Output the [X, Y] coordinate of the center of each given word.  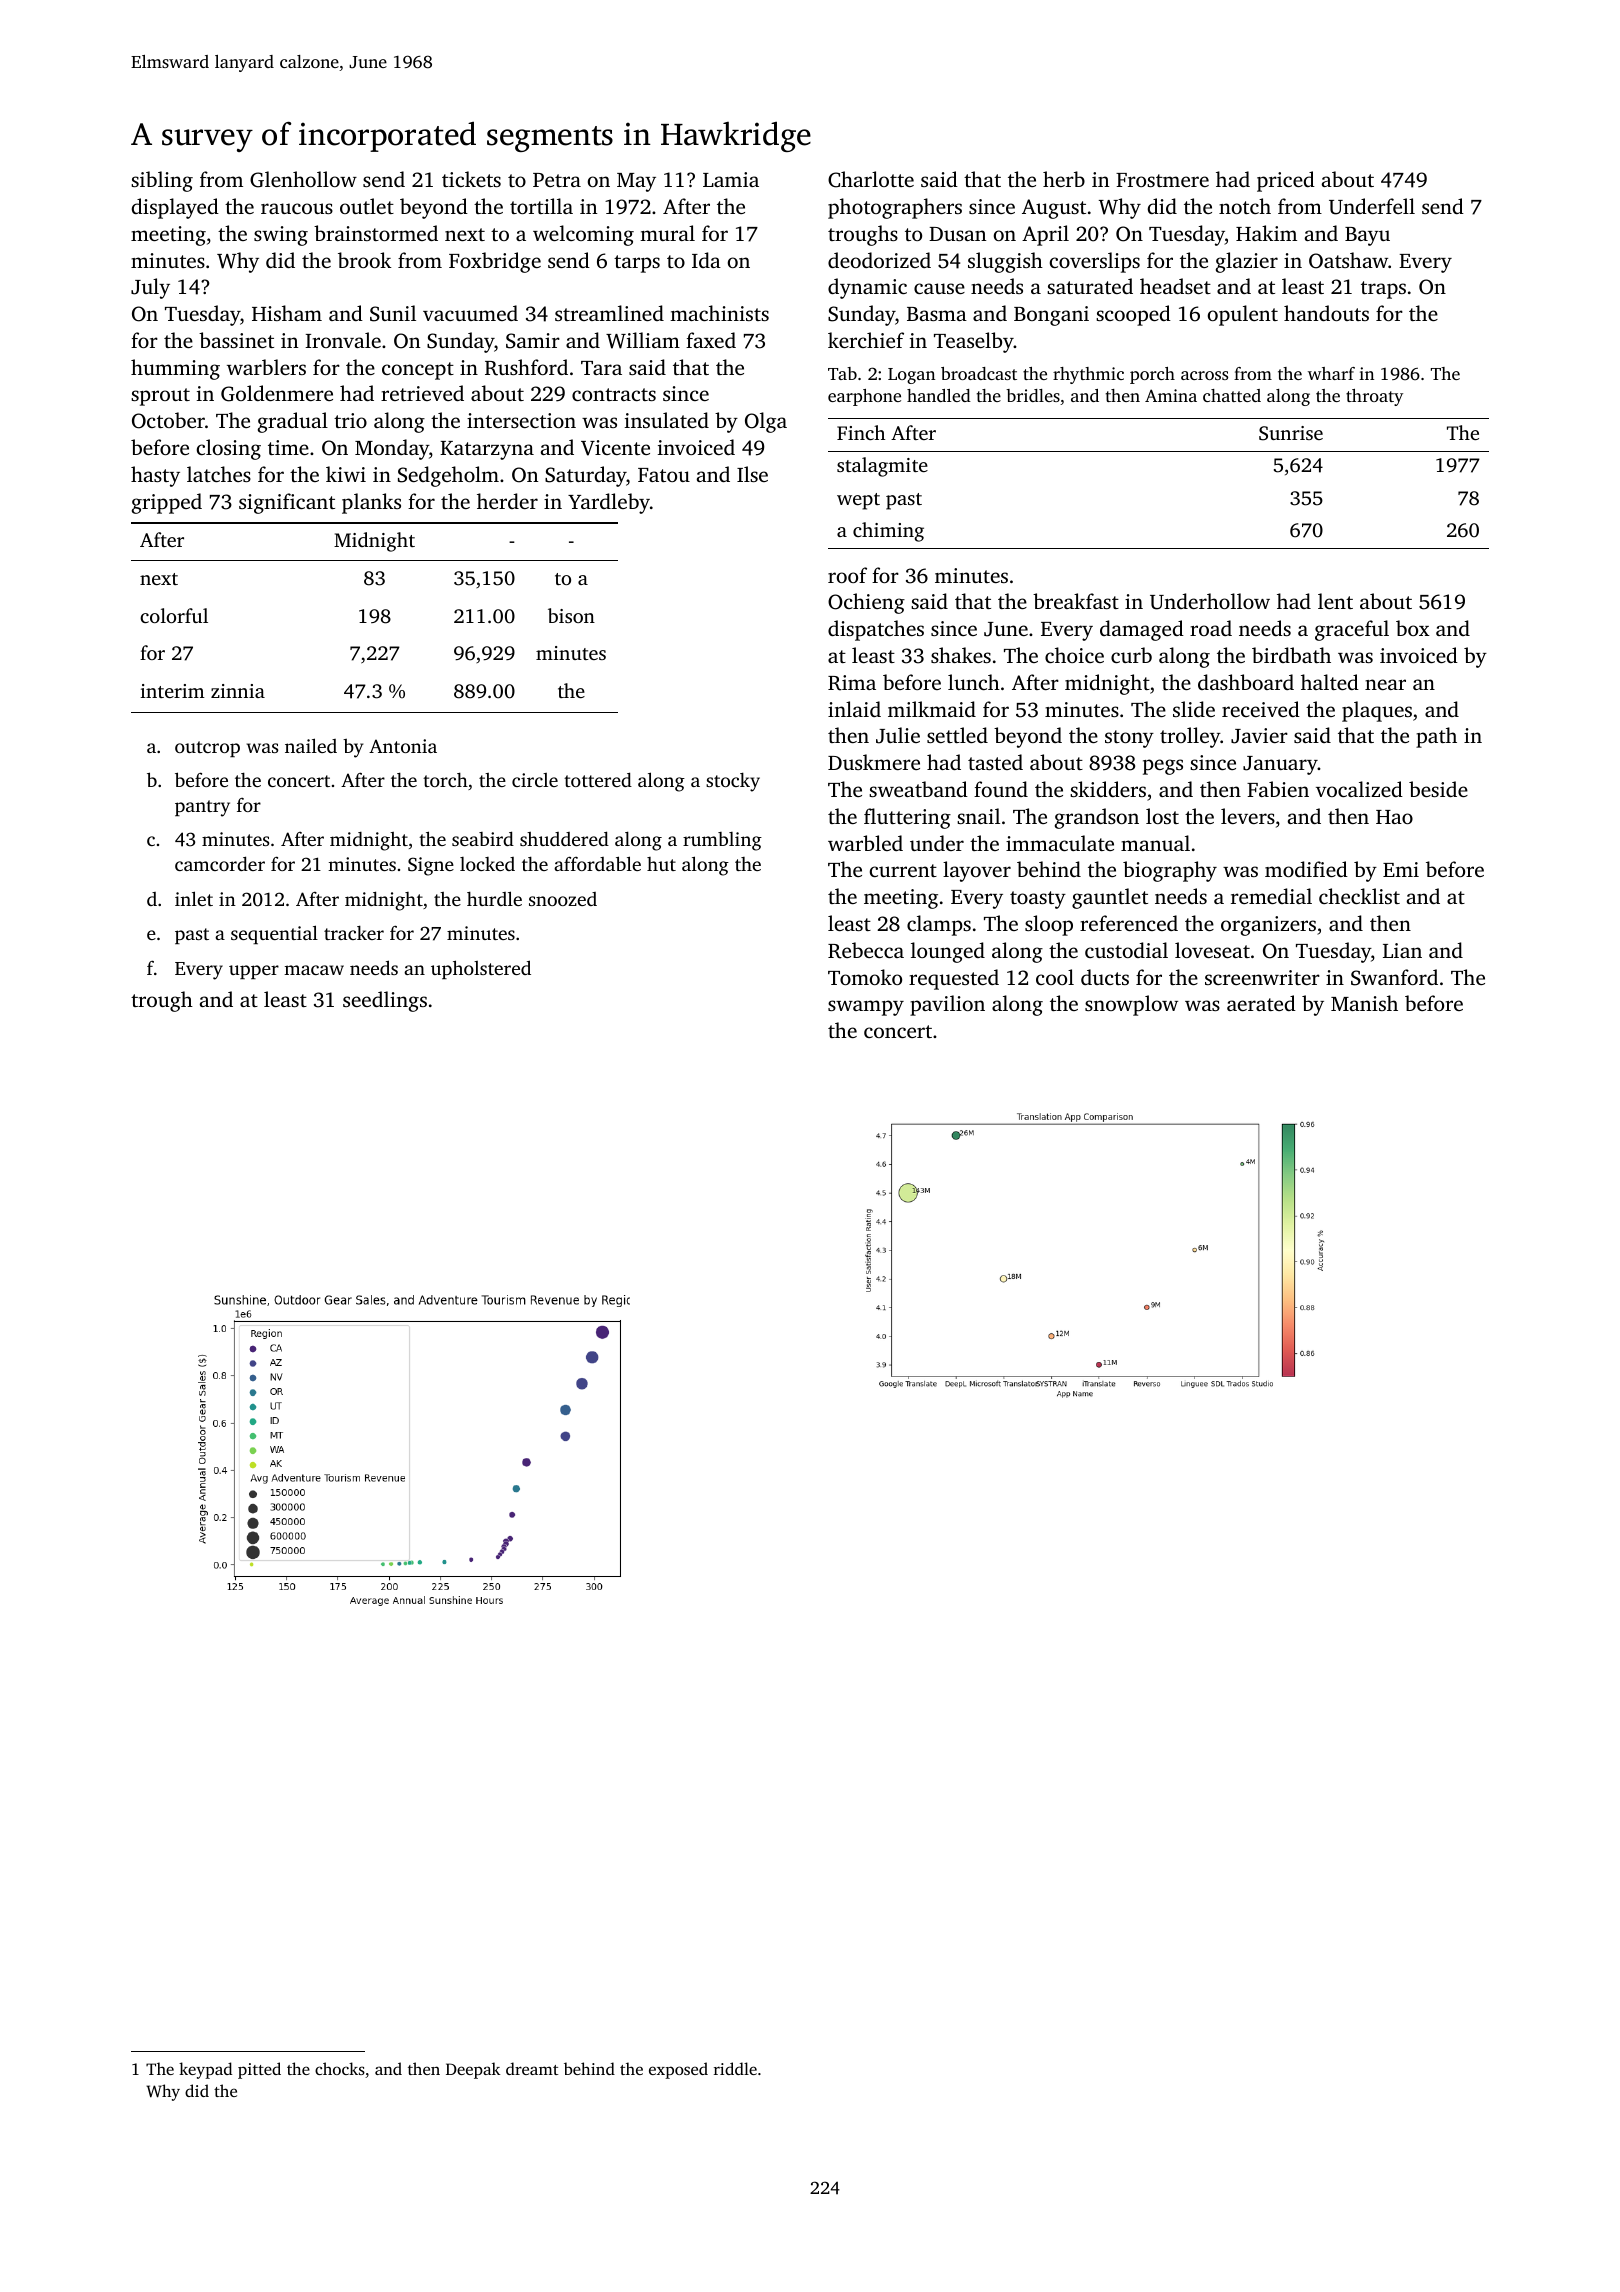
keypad [205, 2070]
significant [287, 503]
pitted [259, 2070]
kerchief [866, 340]
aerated [1261, 1003]
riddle [735, 2068]
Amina [1171, 395]
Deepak [473, 2070]
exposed [678, 2070]
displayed [175, 208]
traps [1383, 290]
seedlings [385, 1001]
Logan [911, 376]
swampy [866, 1008]
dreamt [532, 2068]
